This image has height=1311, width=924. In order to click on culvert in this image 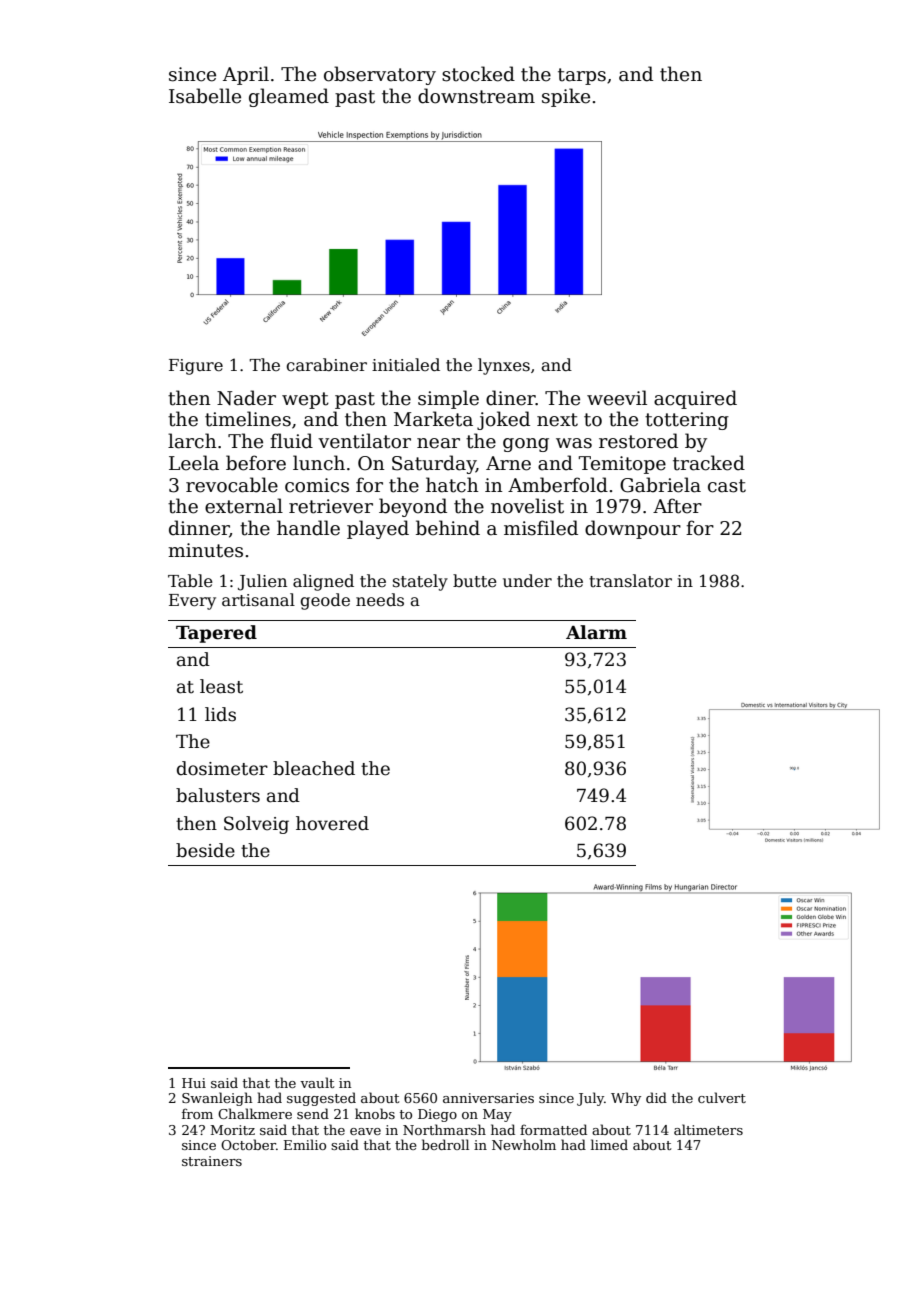, I will do `click(722, 1097)`.
